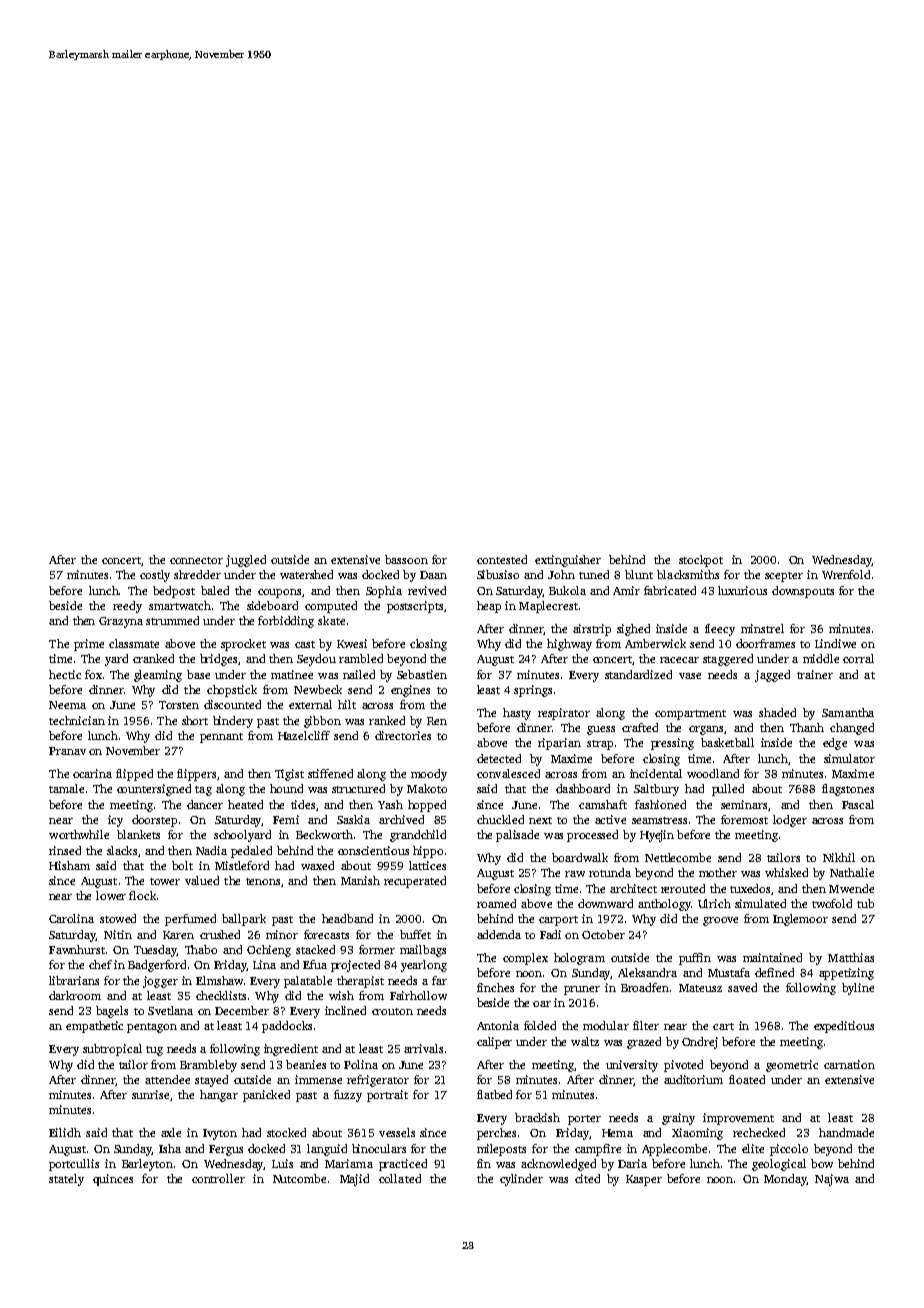  I want to click on Luis, so click(282, 1163).
